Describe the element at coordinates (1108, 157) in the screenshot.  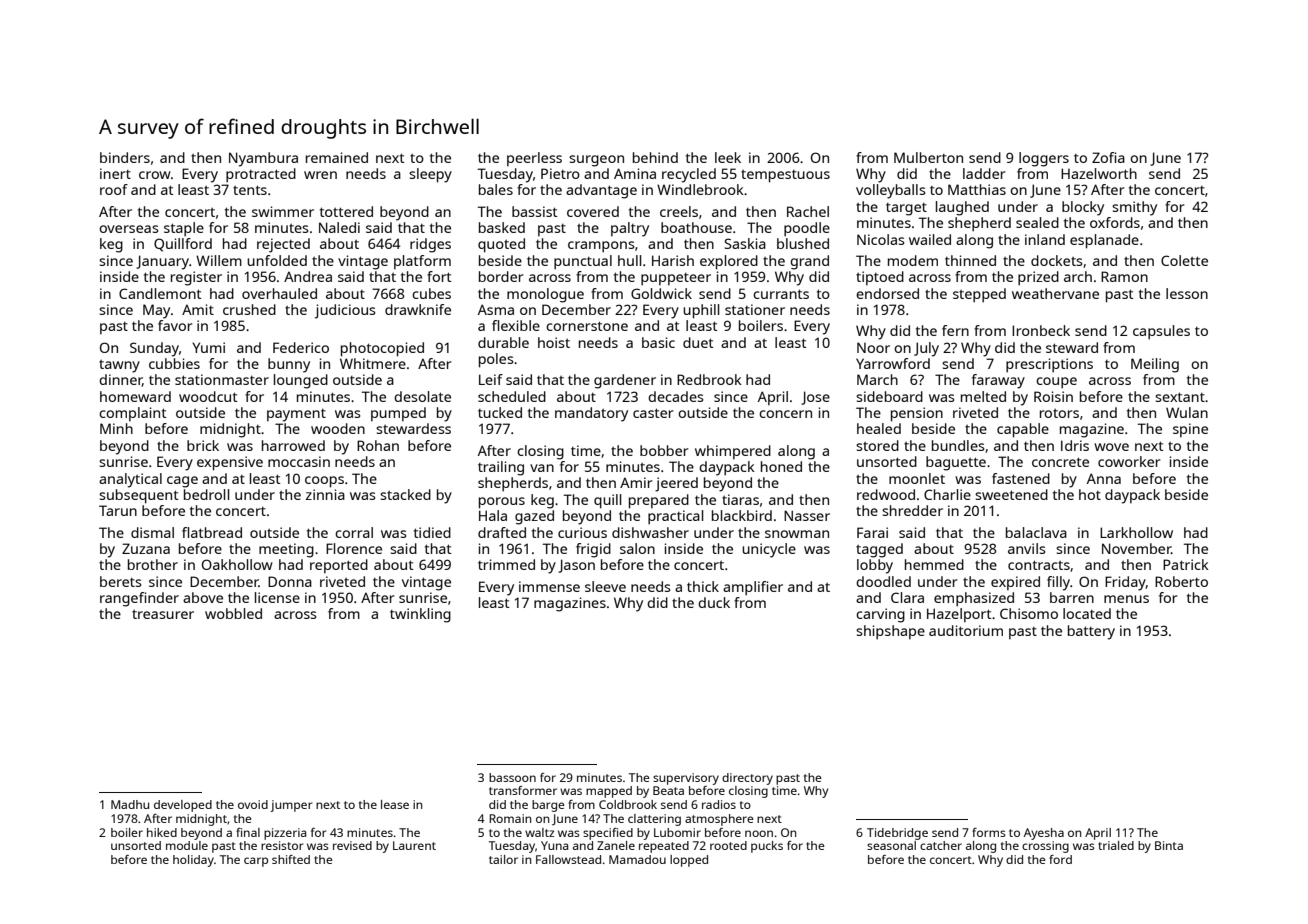
I see `Zofia` at that location.
